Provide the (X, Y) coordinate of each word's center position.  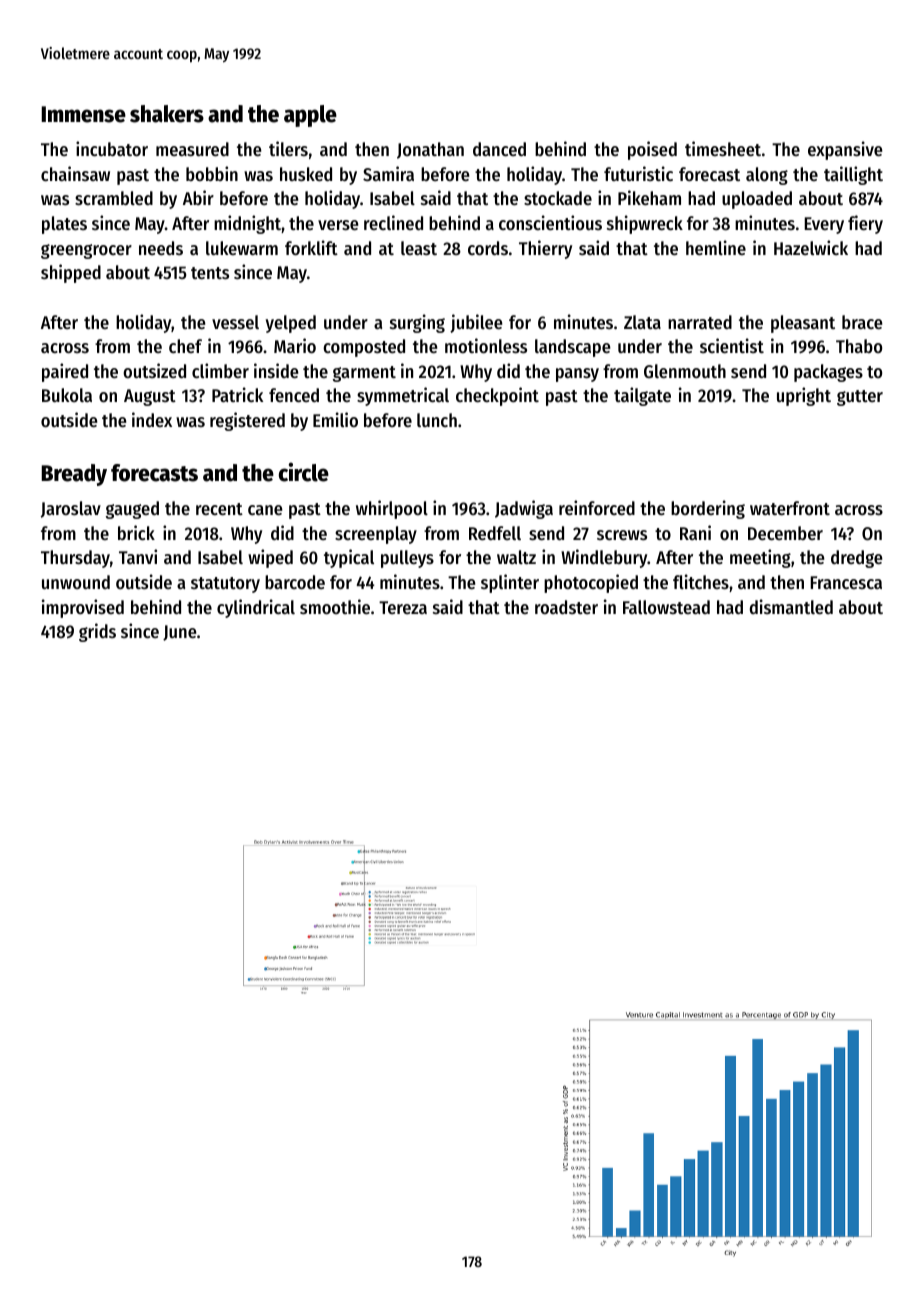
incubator (112, 148)
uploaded (757, 200)
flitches (701, 581)
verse (338, 225)
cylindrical (256, 608)
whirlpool (392, 509)
